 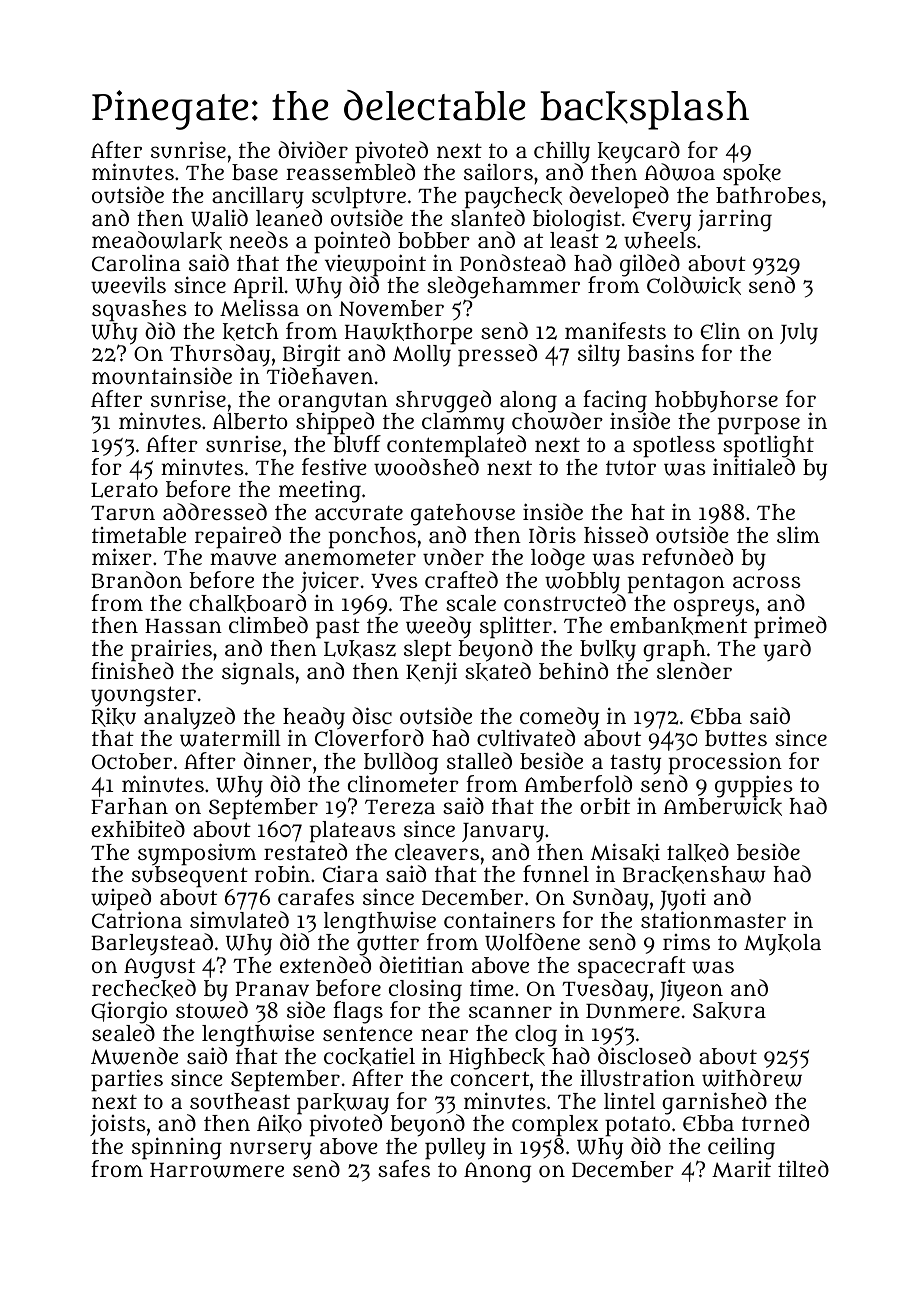 What do you see at coordinates (555, 1126) in the screenshot?
I see `complex` at bounding box center [555, 1126].
